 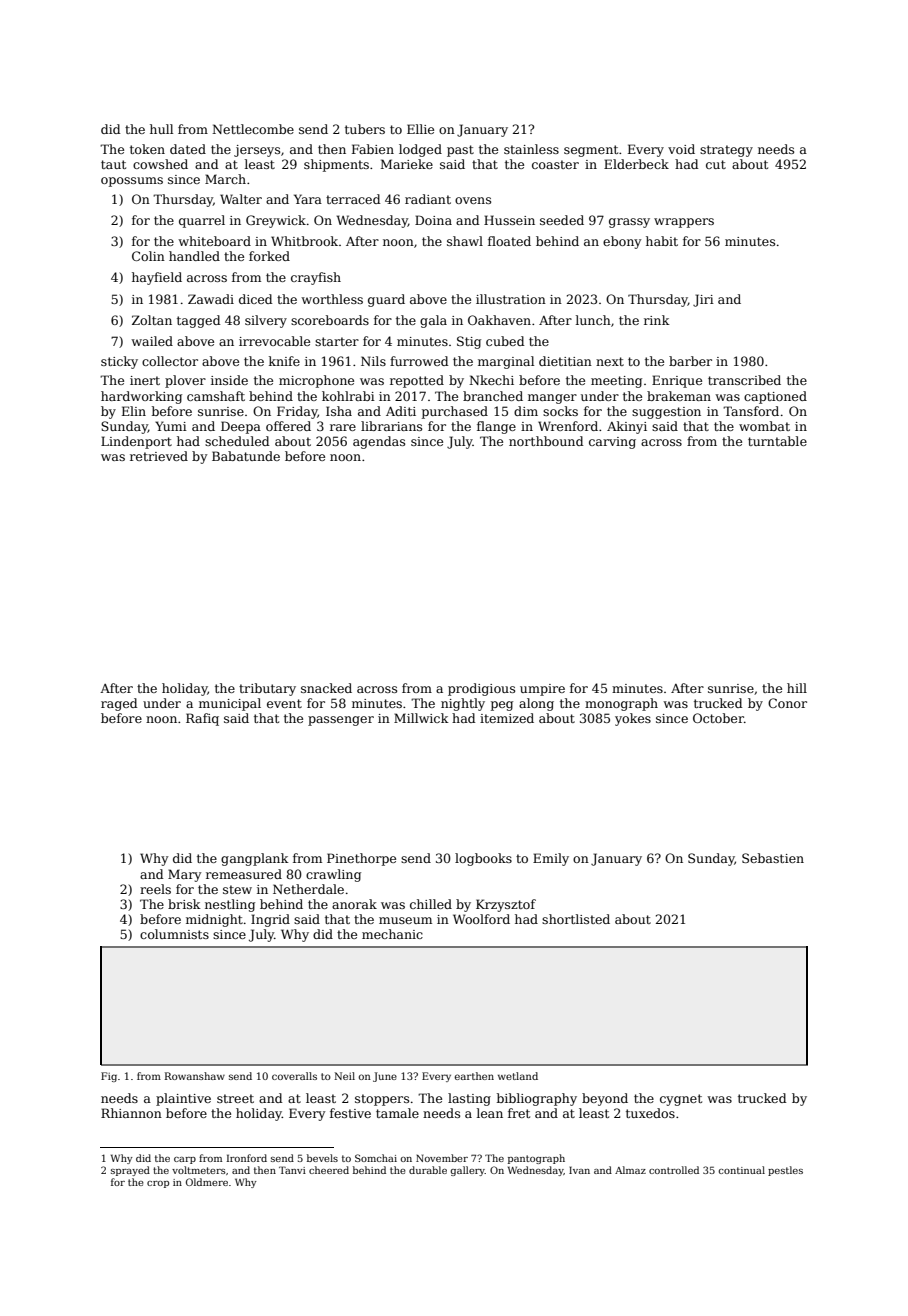 I want to click on habit, so click(x=662, y=241).
